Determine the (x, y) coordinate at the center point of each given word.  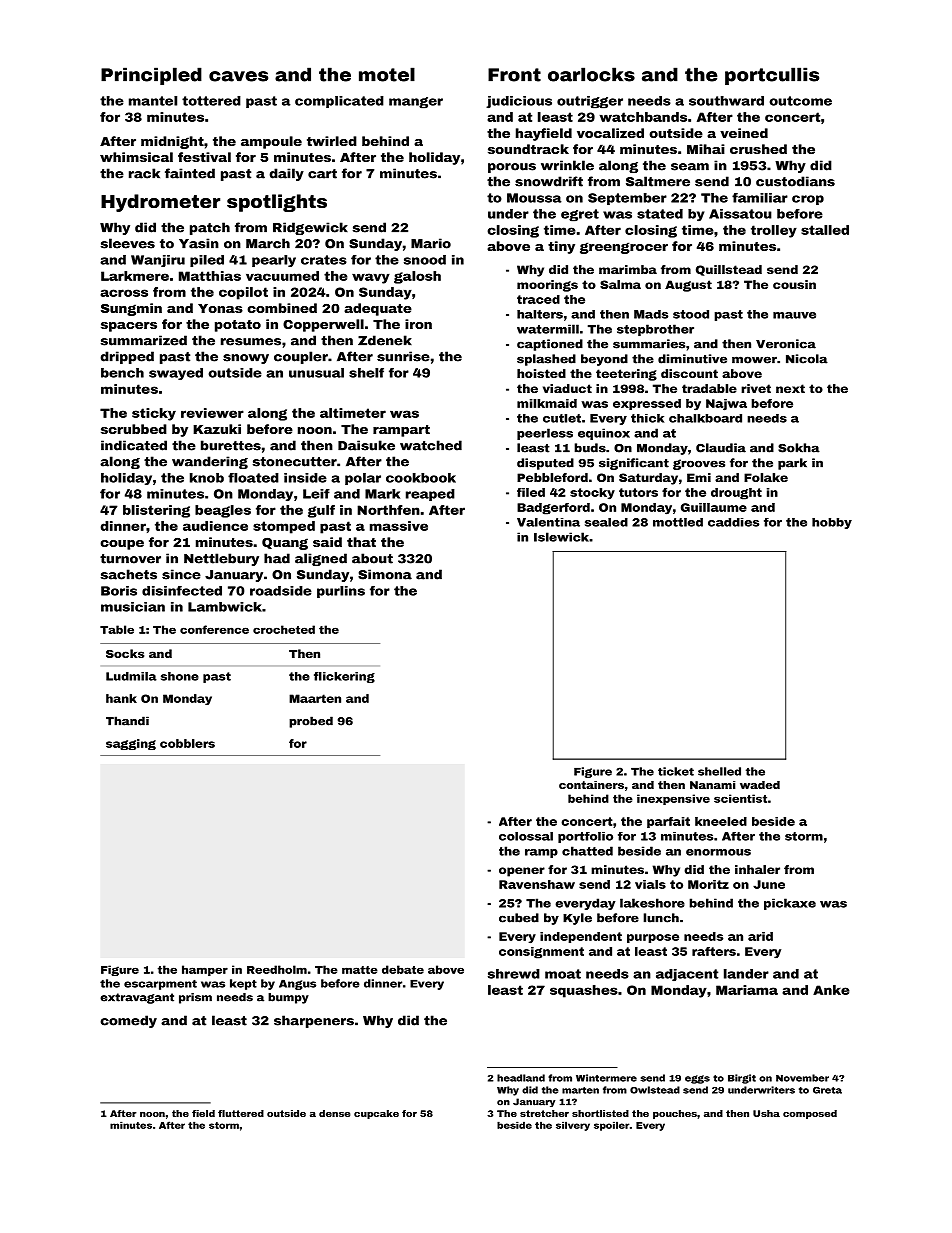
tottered (211, 101)
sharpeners (314, 1021)
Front (514, 75)
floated (253, 478)
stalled (825, 230)
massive (399, 526)
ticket (676, 771)
